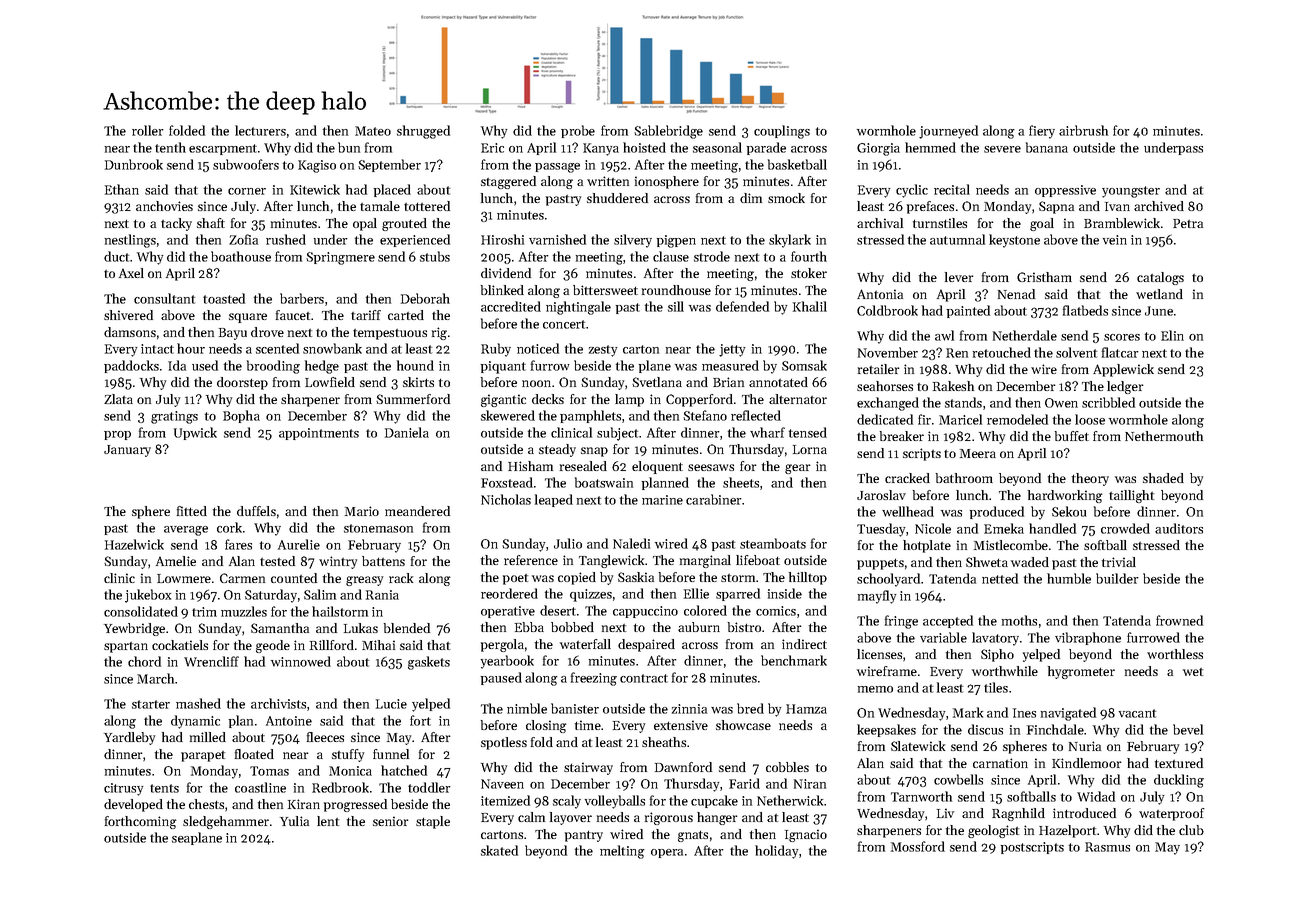  I want to click on Mario, so click(362, 511).
